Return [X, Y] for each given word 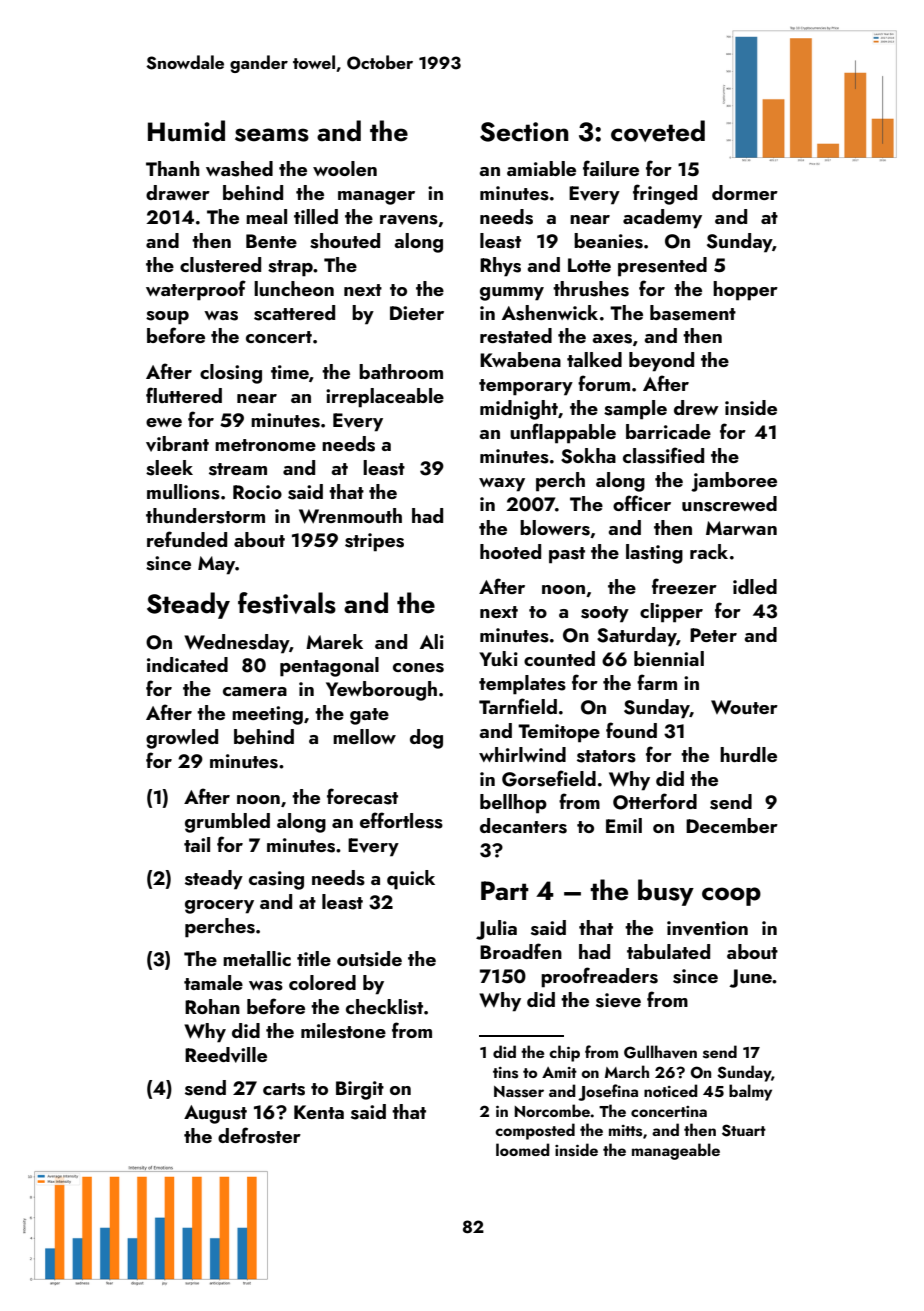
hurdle [748, 754]
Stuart [744, 1130]
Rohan [212, 1006]
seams [272, 135]
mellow [364, 736]
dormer [745, 192]
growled [182, 739]
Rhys [500, 267]
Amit [559, 1072]
